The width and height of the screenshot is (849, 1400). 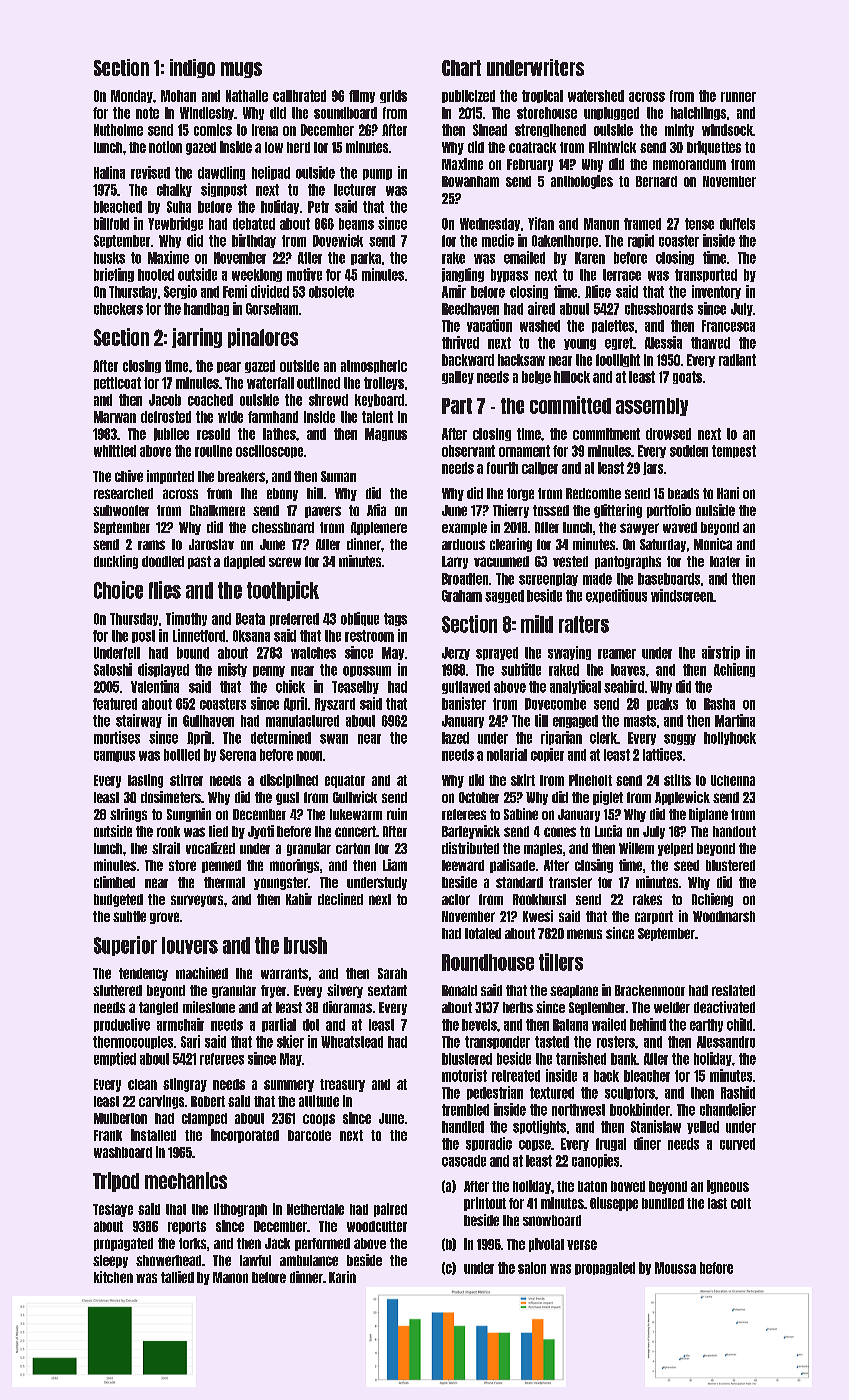 I want to click on galley, so click(x=458, y=377).
